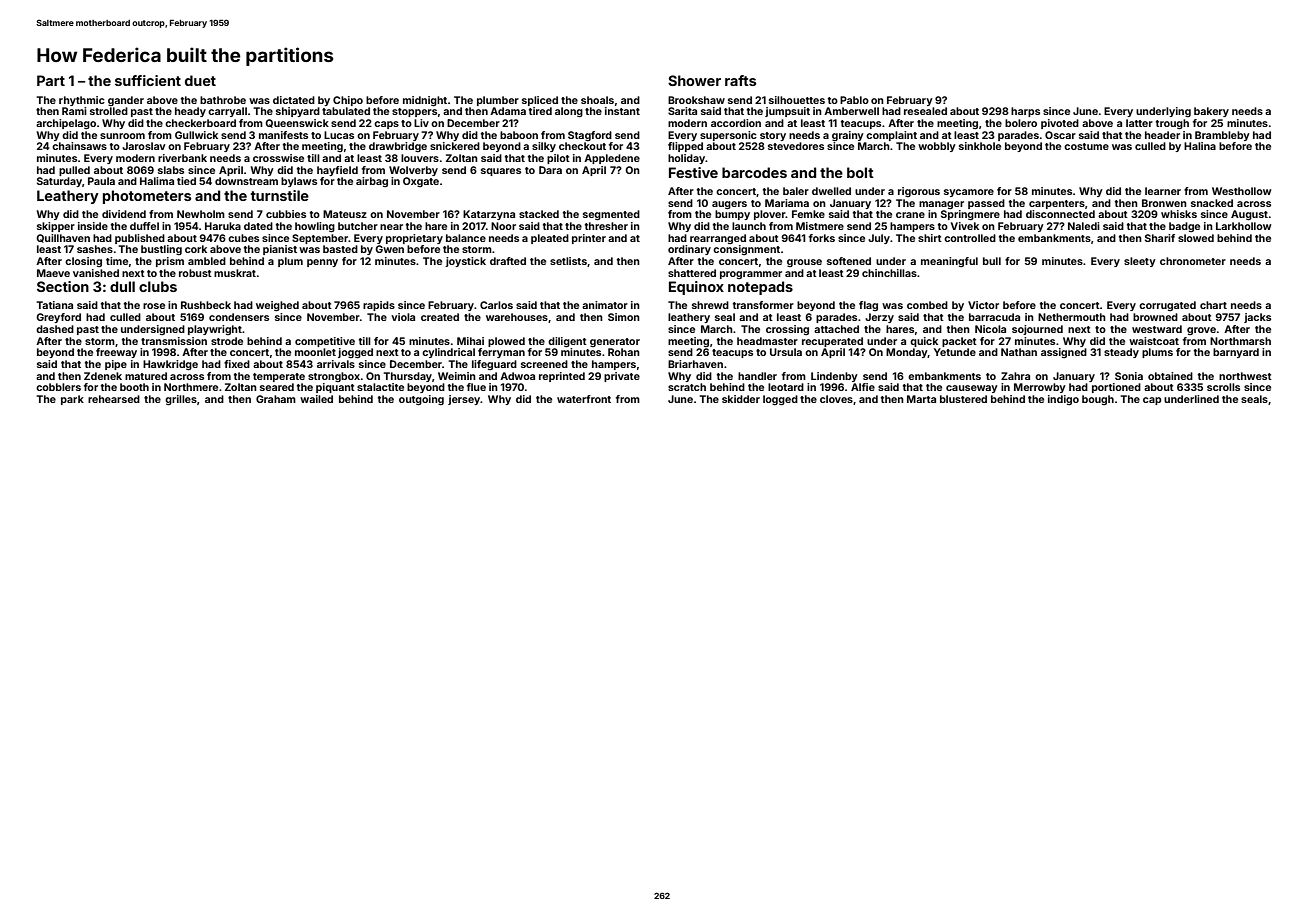 This image has height=924, width=1308. Describe the element at coordinates (277, 306) in the image. I see `weighed` at that location.
